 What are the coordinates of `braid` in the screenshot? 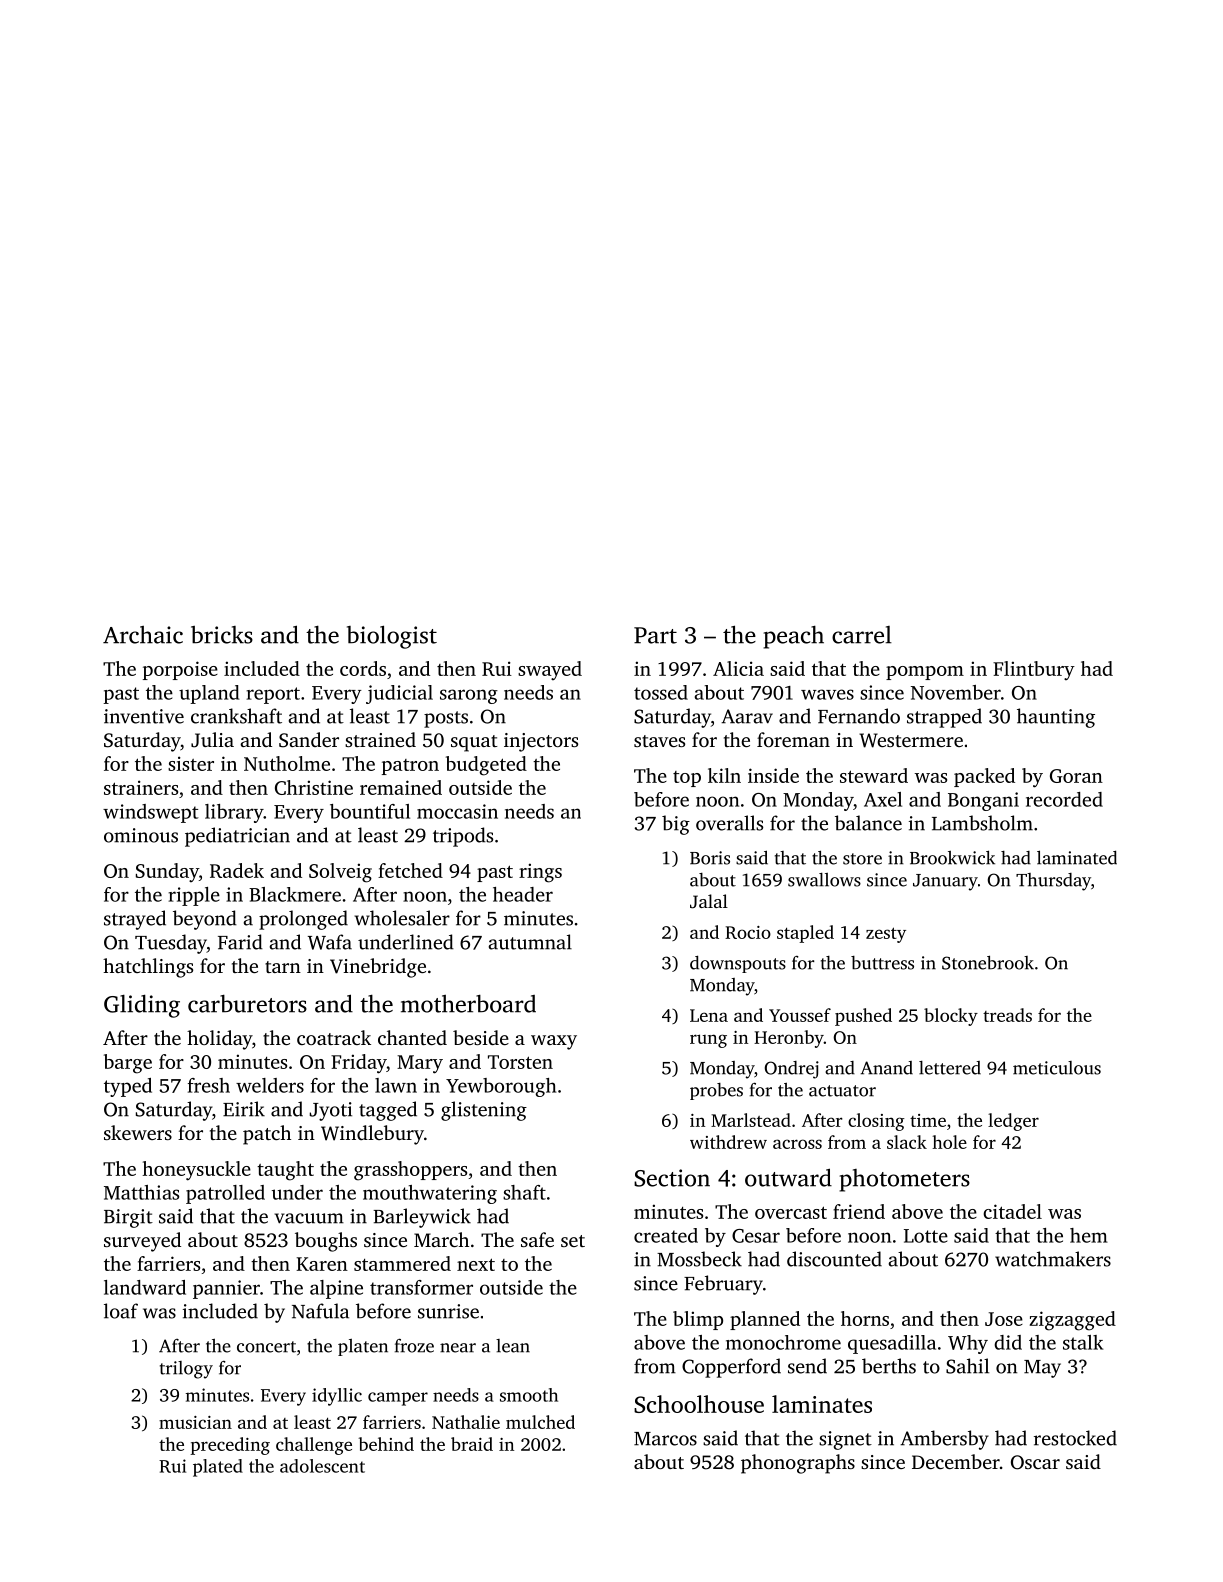 It's located at (472, 1444).
